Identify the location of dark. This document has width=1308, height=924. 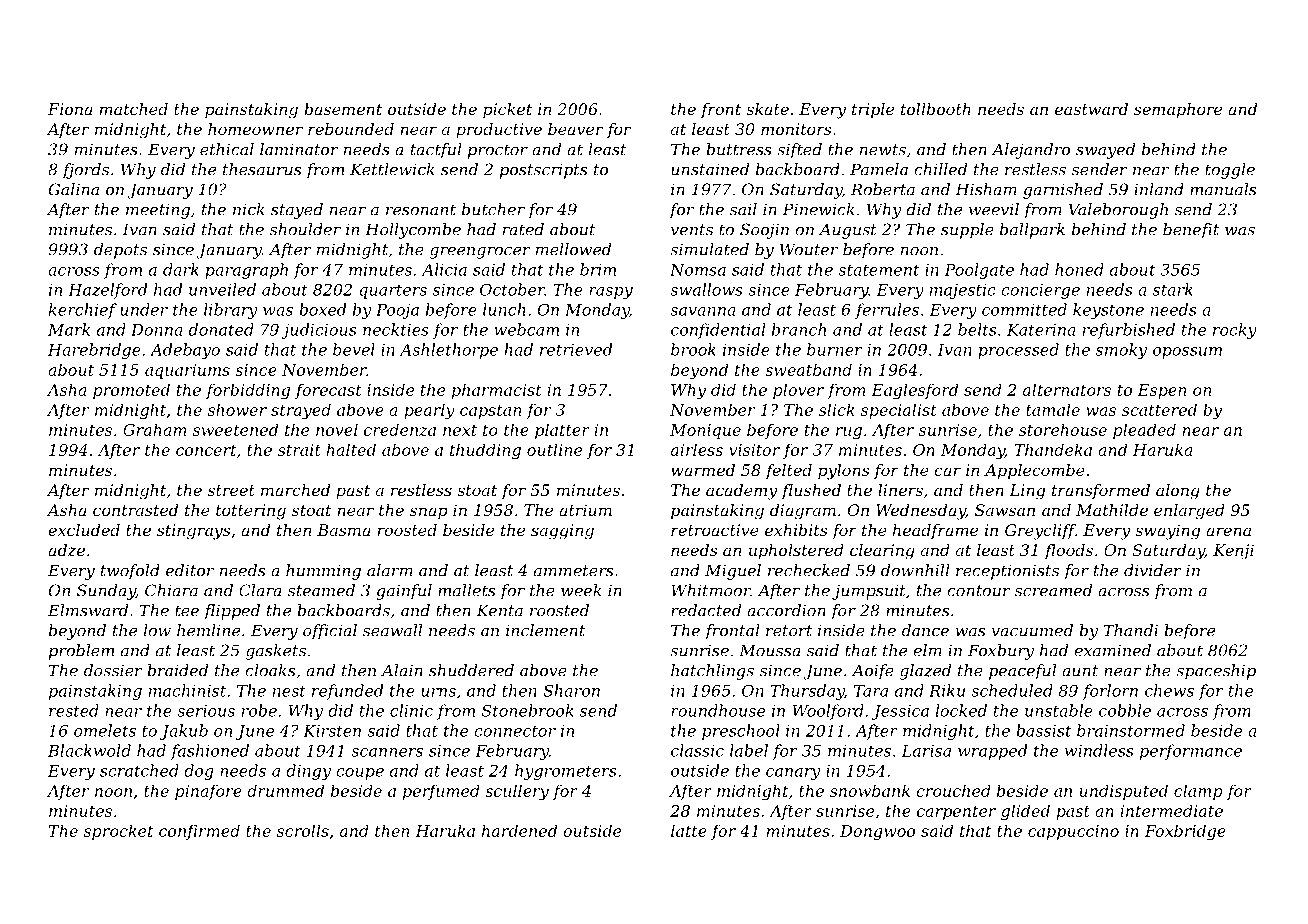
(181, 269).
